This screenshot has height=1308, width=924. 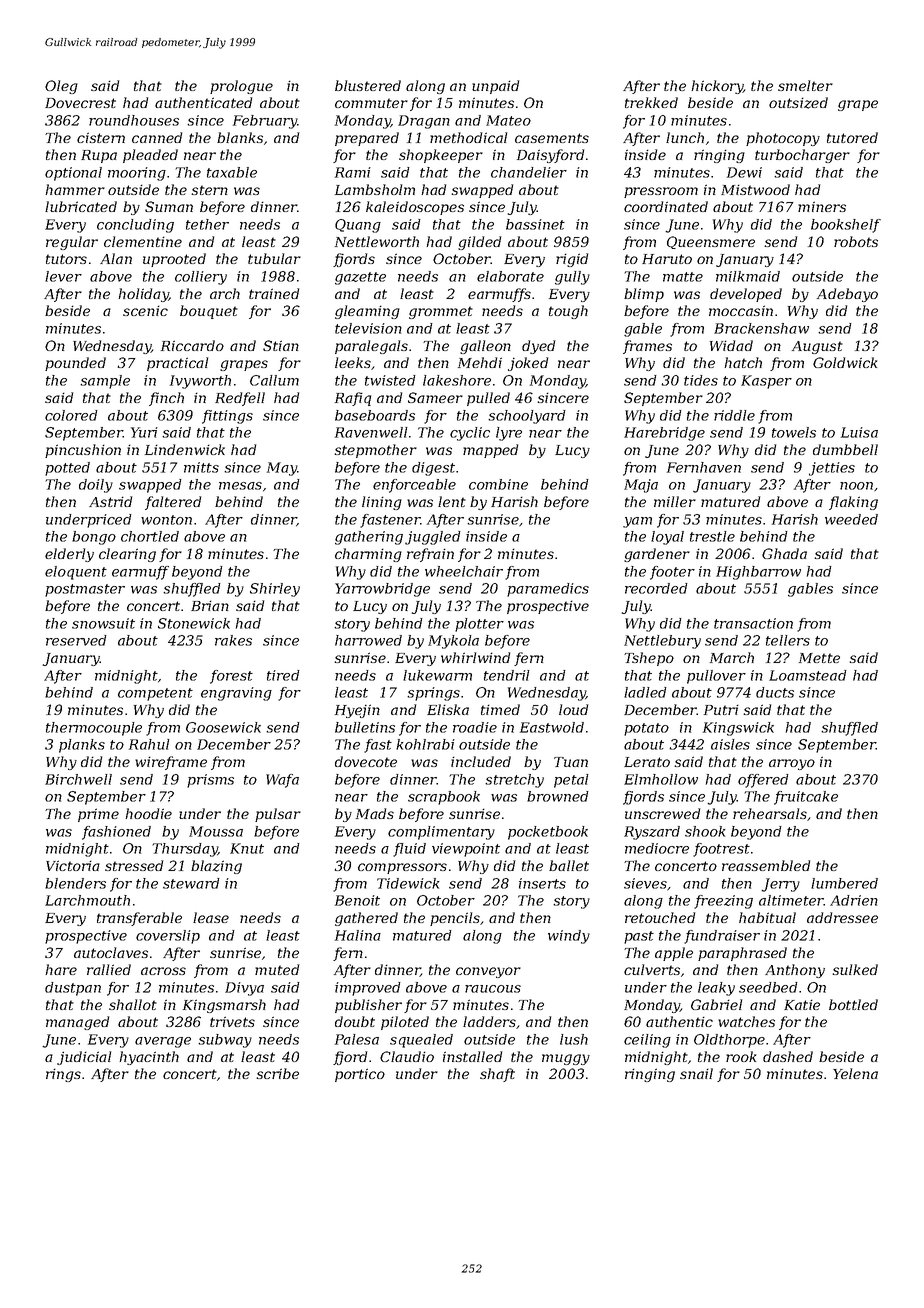 What do you see at coordinates (847, 295) in the screenshot?
I see `Adebayo` at bounding box center [847, 295].
